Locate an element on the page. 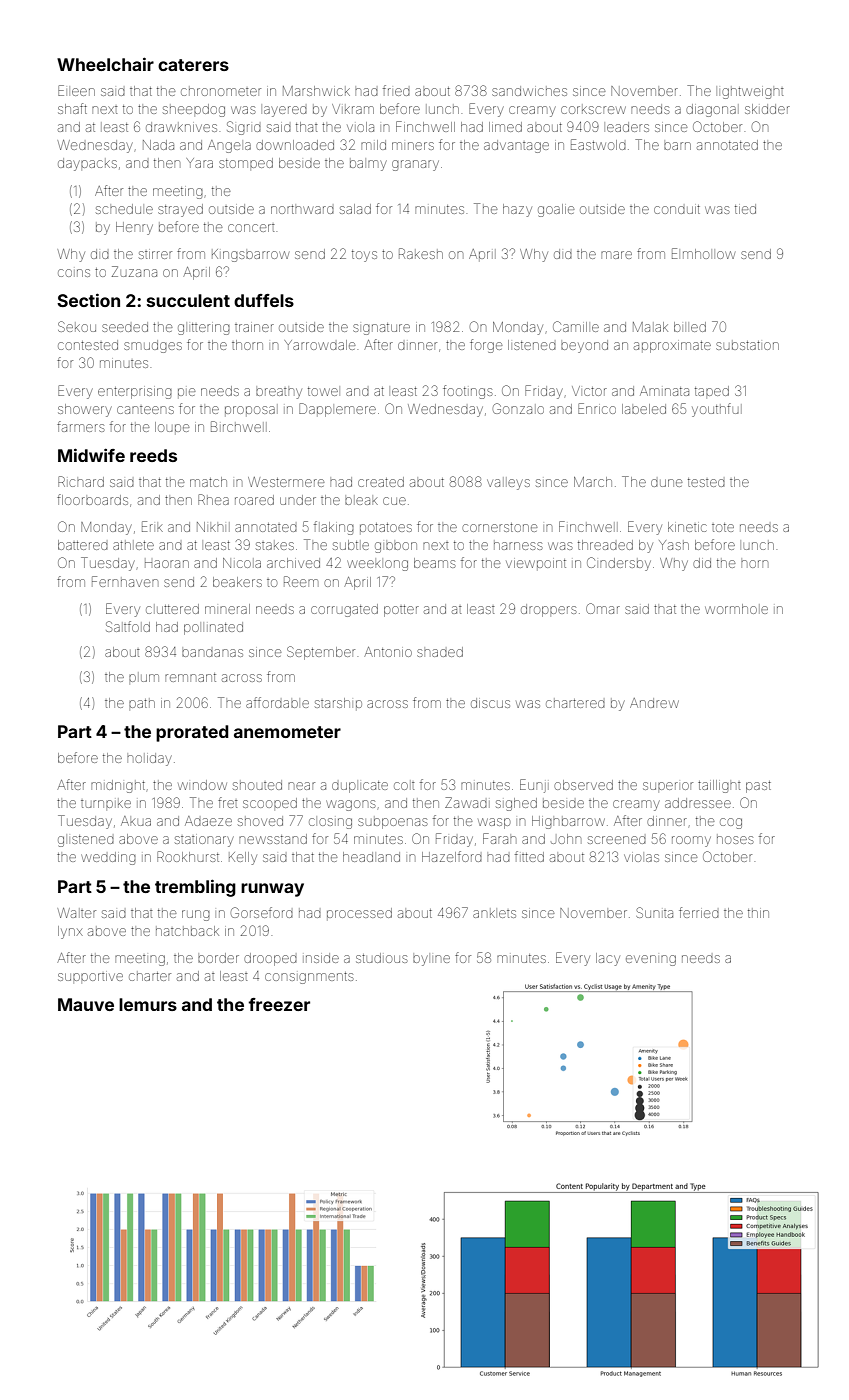  gibbon is located at coordinates (396, 547).
